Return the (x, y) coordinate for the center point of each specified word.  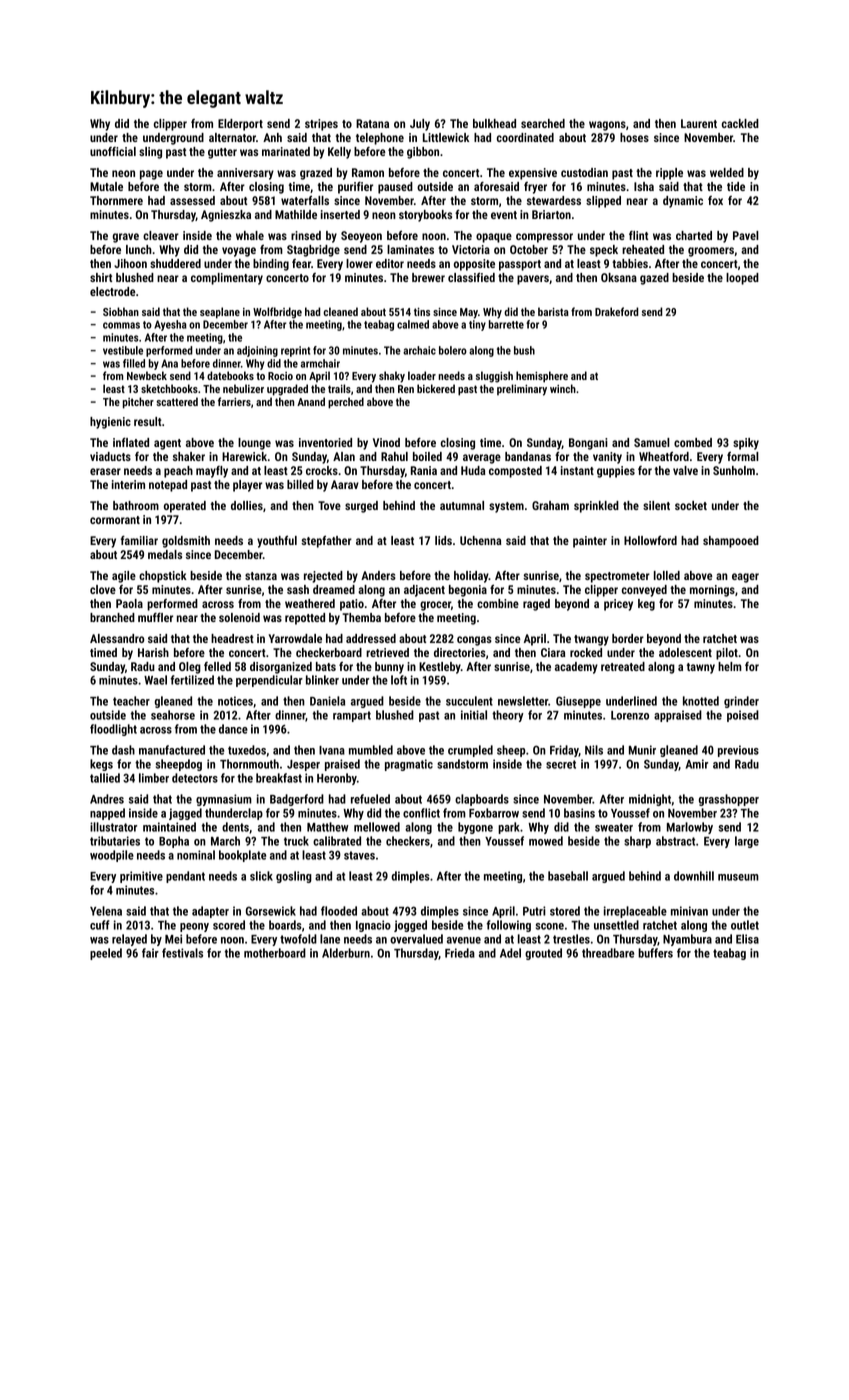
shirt (101, 277)
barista (553, 311)
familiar (139, 540)
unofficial (113, 151)
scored (229, 925)
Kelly (339, 153)
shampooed (731, 542)
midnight (650, 800)
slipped (603, 202)
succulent (469, 701)
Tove (329, 505)
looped (742, 279)
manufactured (172, 750)
